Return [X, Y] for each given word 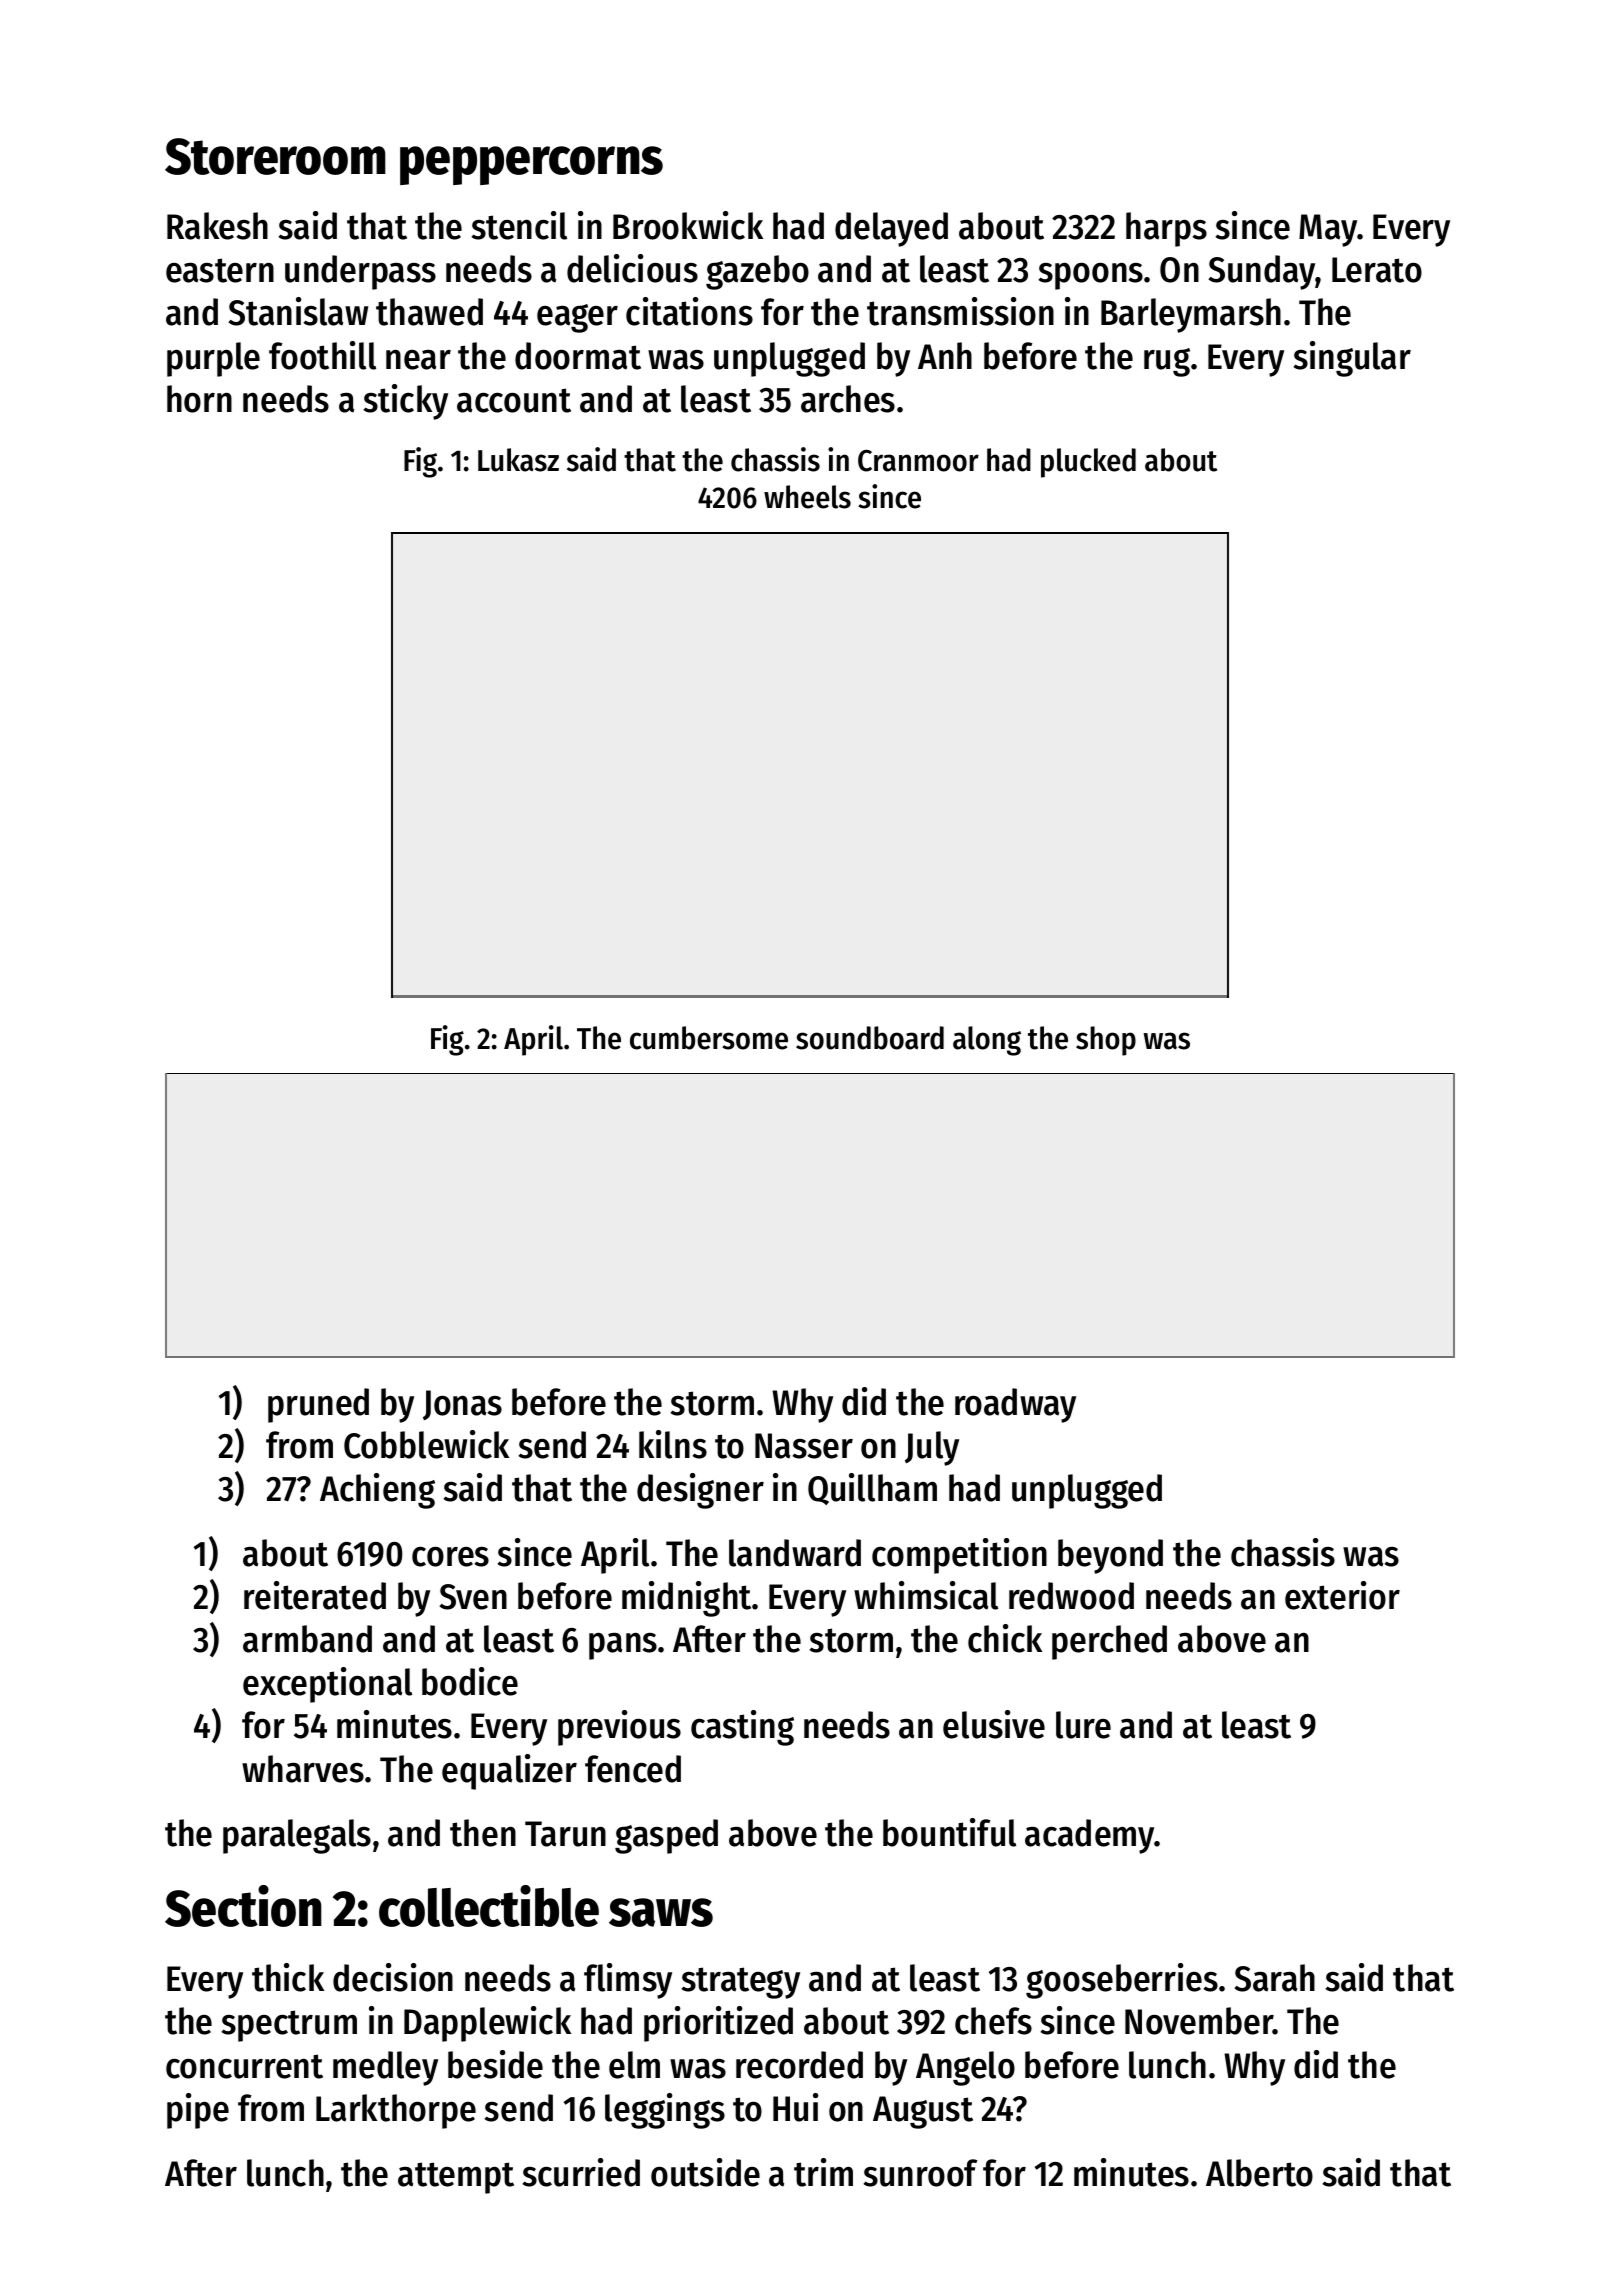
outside [705, 2172]
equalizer [509, 1772]
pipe [198, 2111]
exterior [1342, 1595]
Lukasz [518, 460]
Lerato [1377, 270]
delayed [891, 229]
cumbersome [709, 1038]
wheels [807, 497]
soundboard [870, 1038]
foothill [322, 355]
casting [742, 1728]
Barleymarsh [1191, 315]
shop [1106, 1041]
